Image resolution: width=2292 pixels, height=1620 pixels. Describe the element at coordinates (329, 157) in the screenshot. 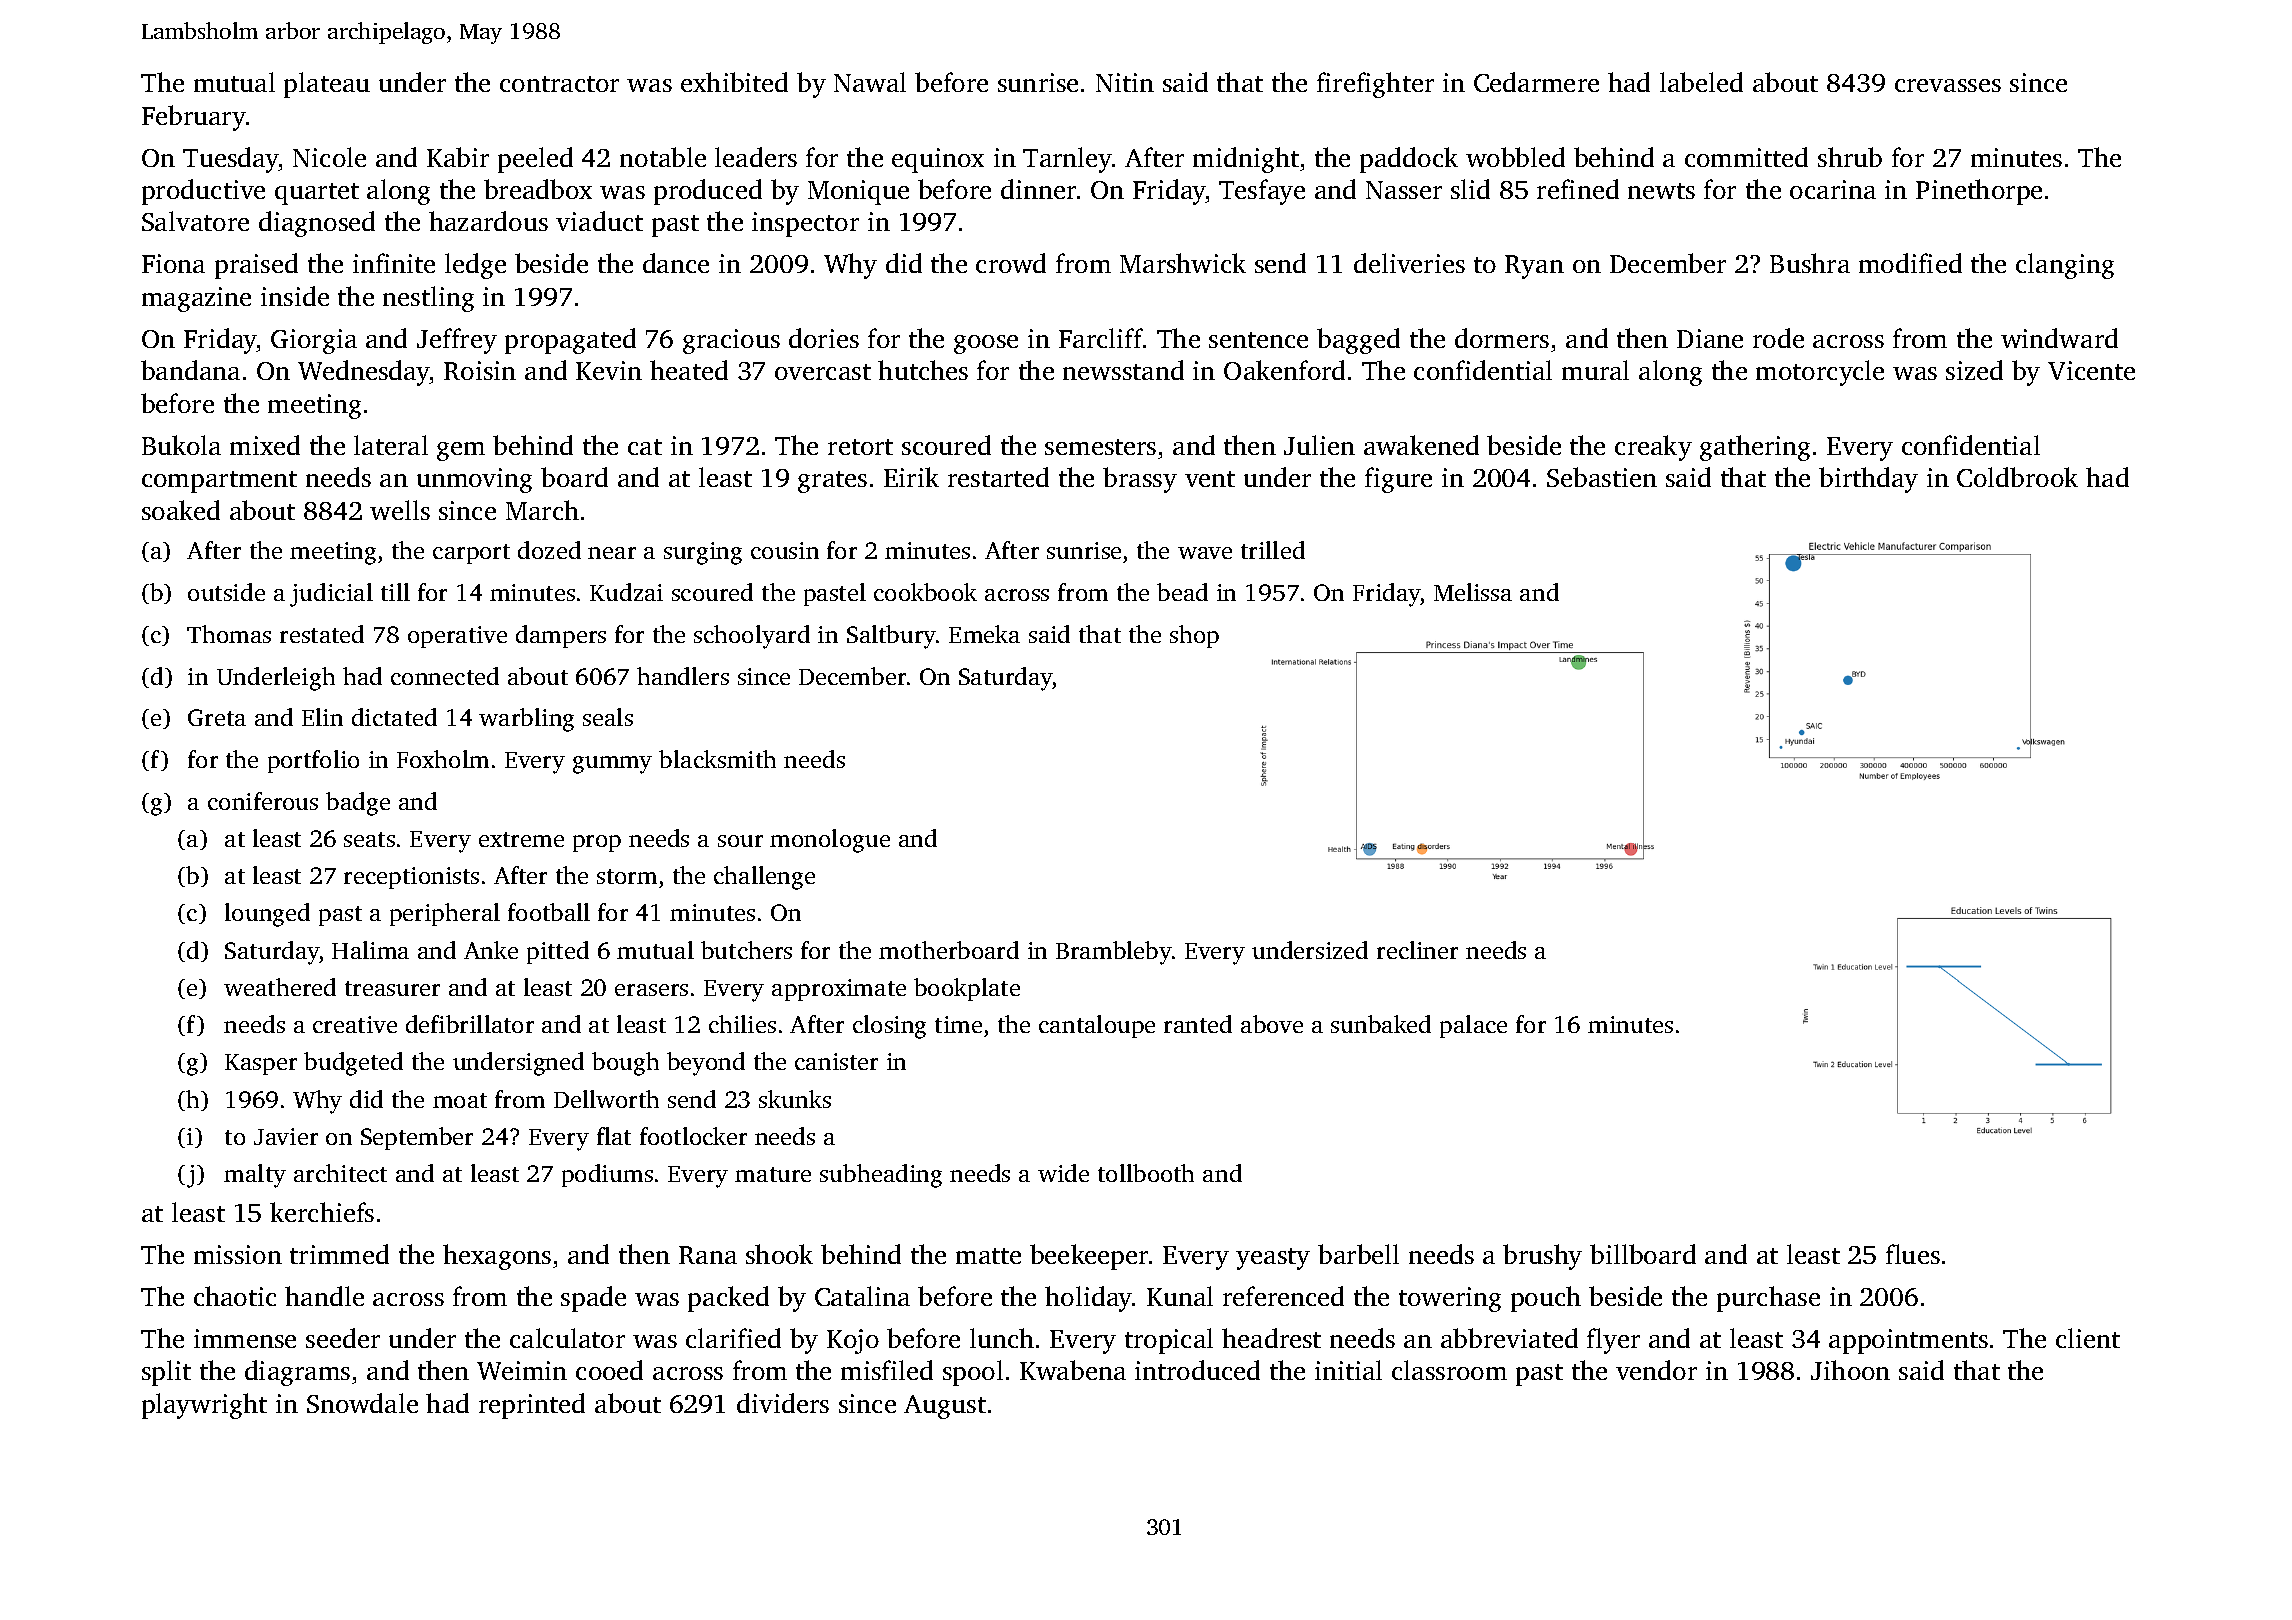

I see `Nicole` at that location.
